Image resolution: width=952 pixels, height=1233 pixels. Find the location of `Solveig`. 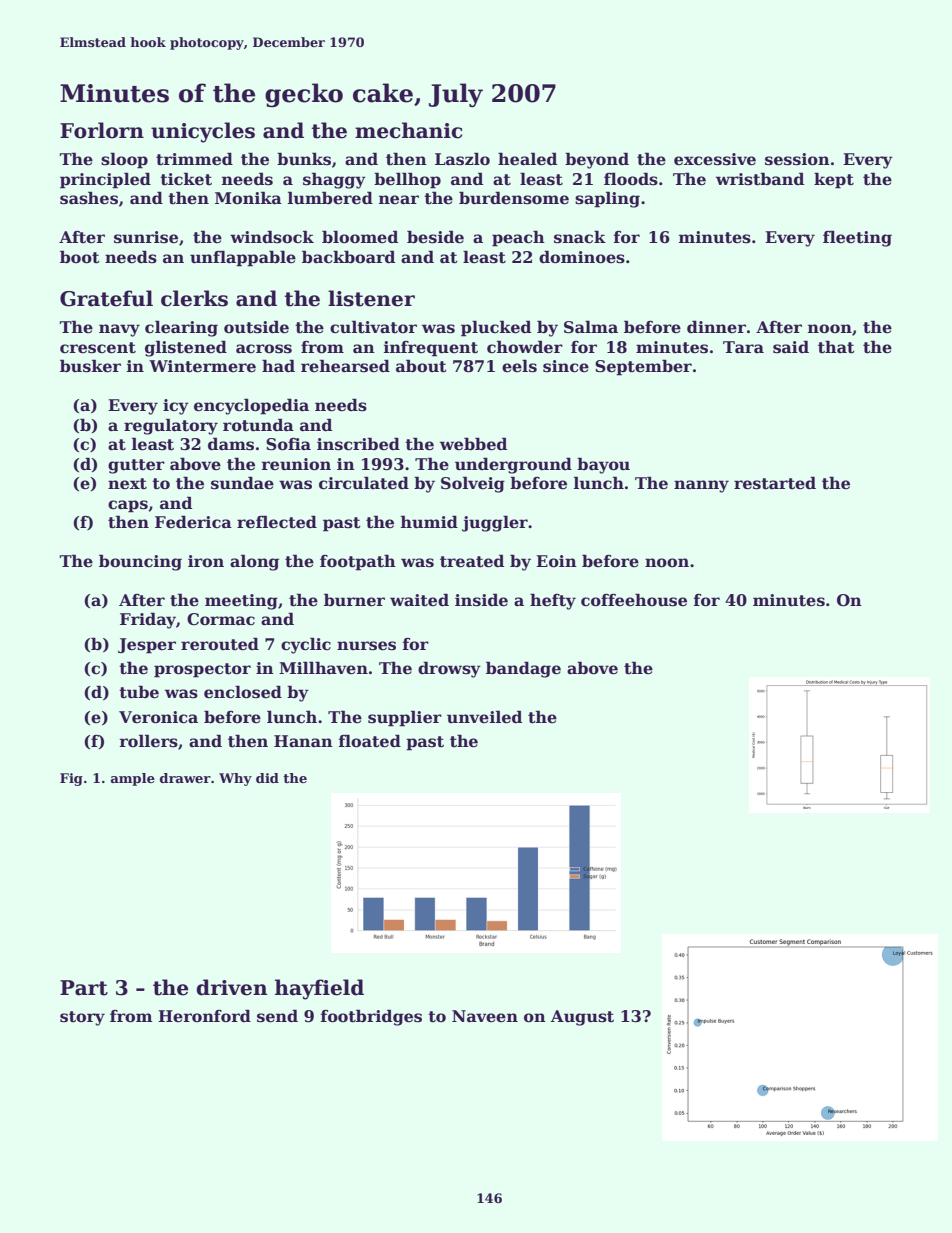

Solveig is located at coordinates (473, 484).
